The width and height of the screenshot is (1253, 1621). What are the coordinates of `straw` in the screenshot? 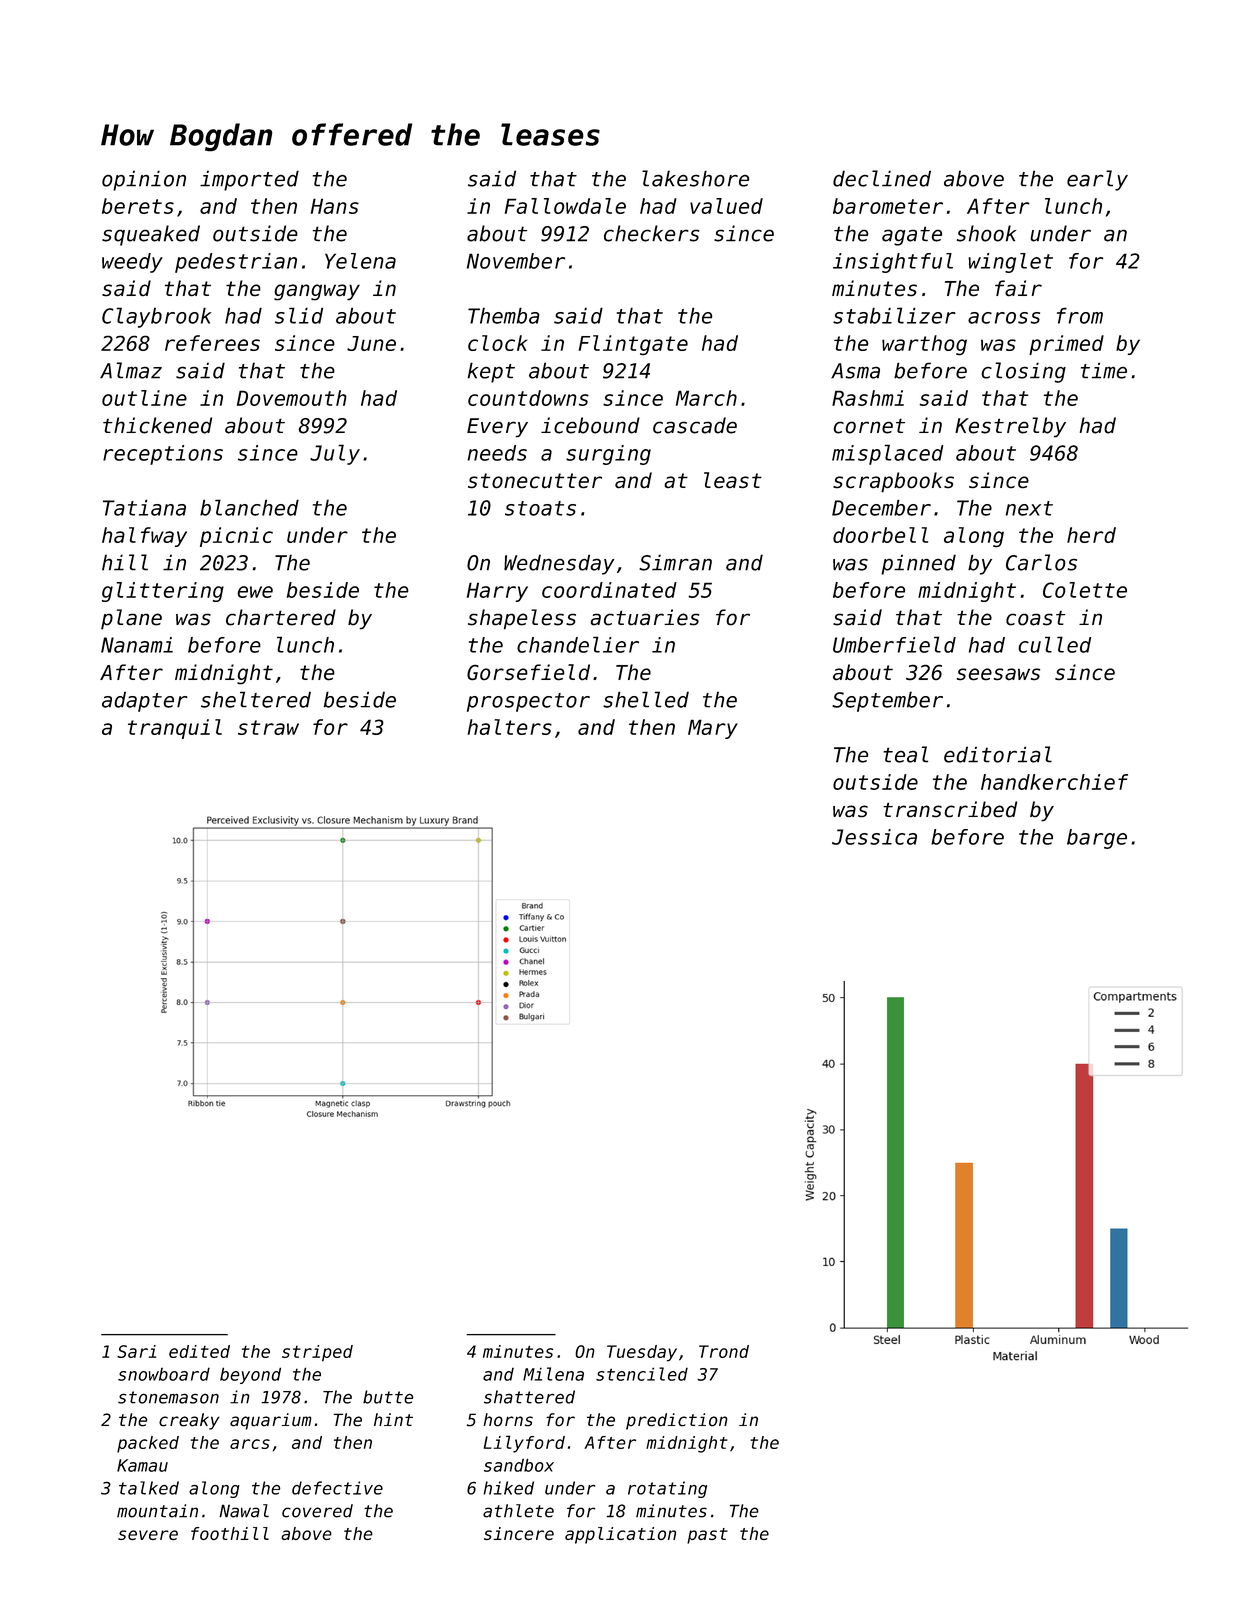 It's located at (268, 727).
